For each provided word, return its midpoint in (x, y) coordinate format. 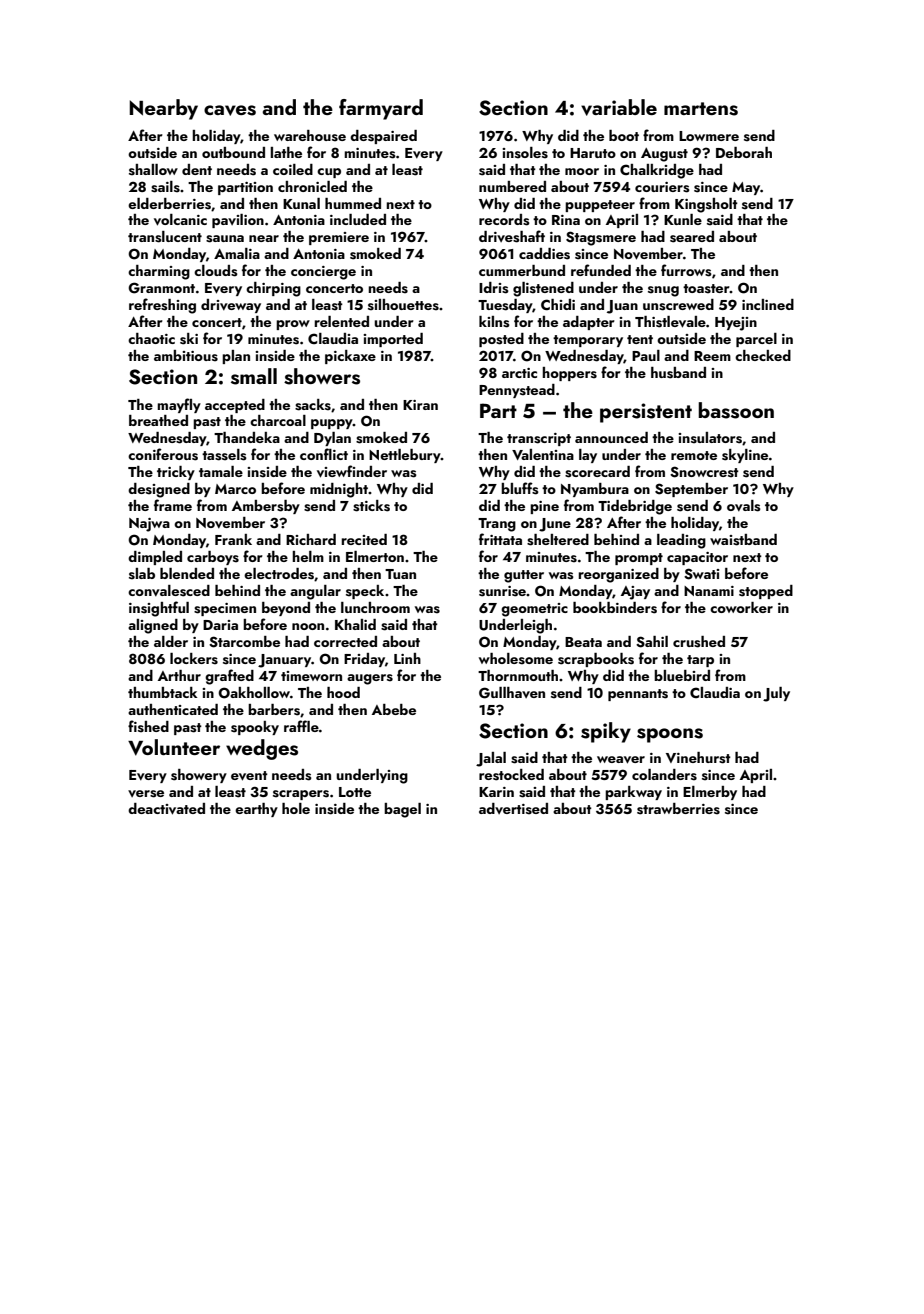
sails (165, 187)
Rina (566, 220)
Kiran (420, 405)
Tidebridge (635, 507)
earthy (256, 810)
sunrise (502, 591)
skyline (745, 456)
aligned (153, 626)
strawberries (678, 809)
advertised (513, 809)
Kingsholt (706, 205)
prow (293, 325)
